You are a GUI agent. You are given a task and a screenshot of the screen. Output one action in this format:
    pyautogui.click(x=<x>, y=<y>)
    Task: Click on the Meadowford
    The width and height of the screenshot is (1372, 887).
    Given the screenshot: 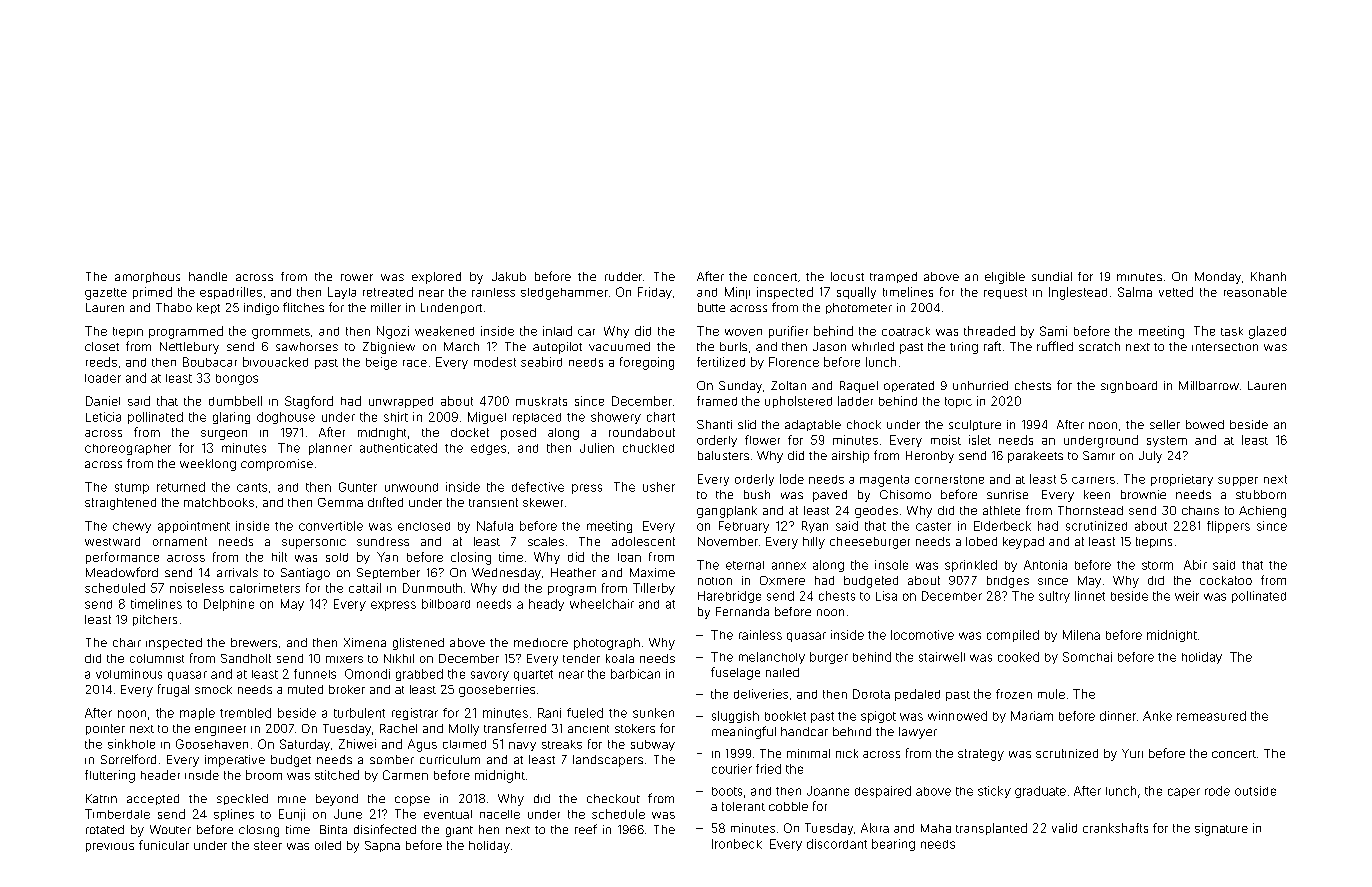 What is the action you would take?
    pyautogui.click(x=122, y=572)
